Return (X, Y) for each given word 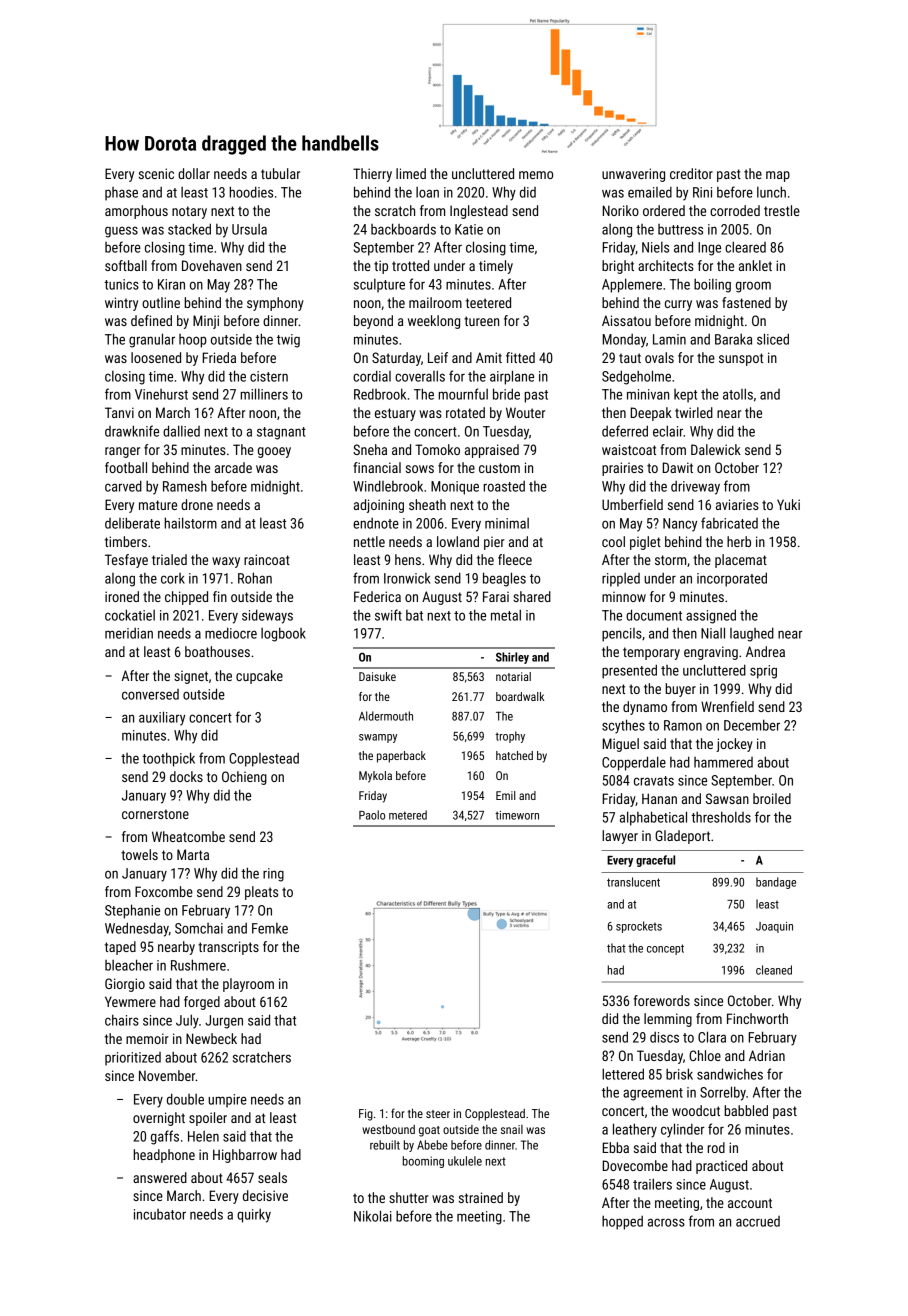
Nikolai (373, 1216)
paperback (401, 757)
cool (613, 541)
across (666, 1222)
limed (411, 173)
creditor (691, 173)
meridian (129, 633)
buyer (680, 690)
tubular (280, 173)
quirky (254, 1216)
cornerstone (155, 814)
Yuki (788, 504)
